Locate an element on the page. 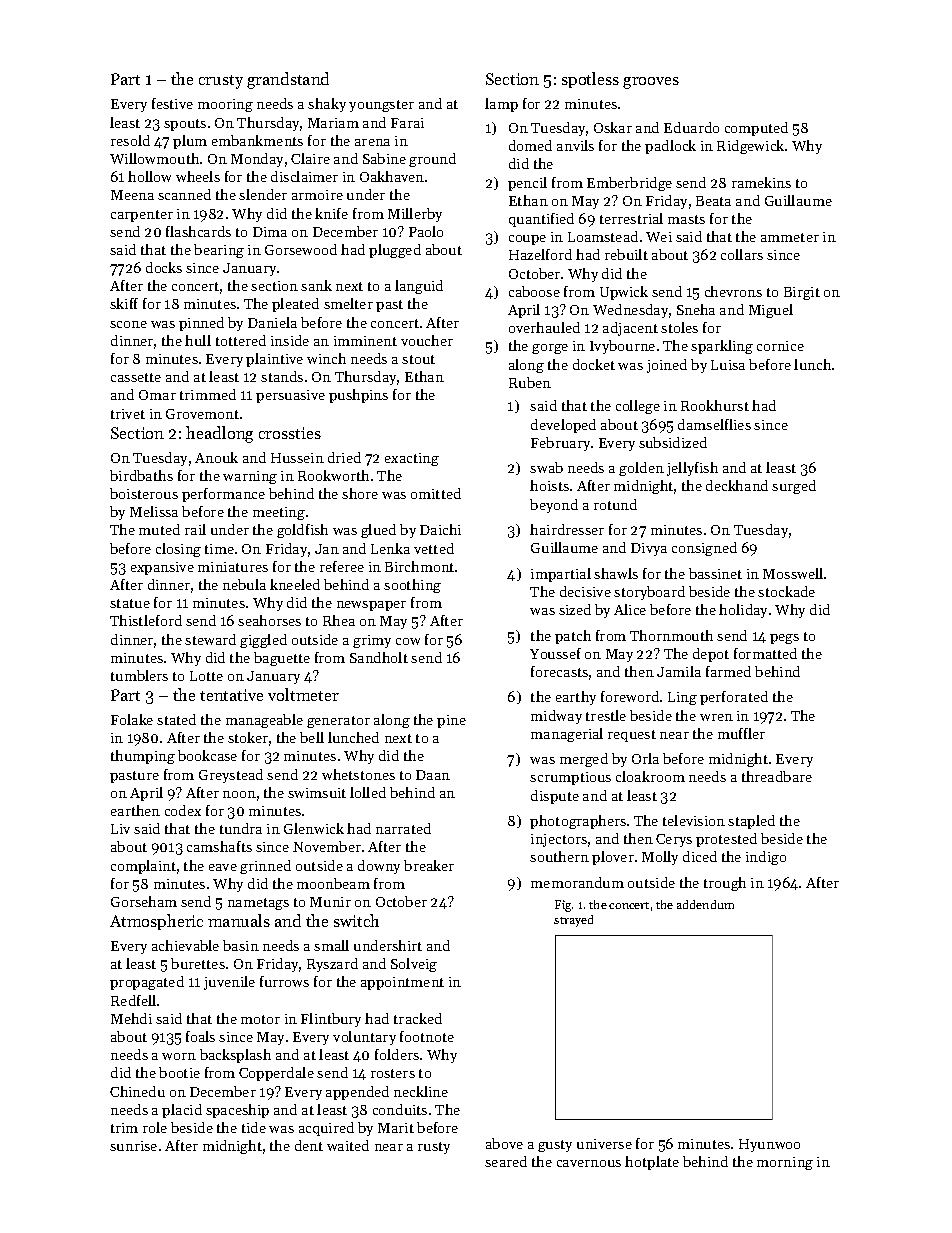 This page has height=1233, width=952. Solveig is located at coordinates (414, 965).
